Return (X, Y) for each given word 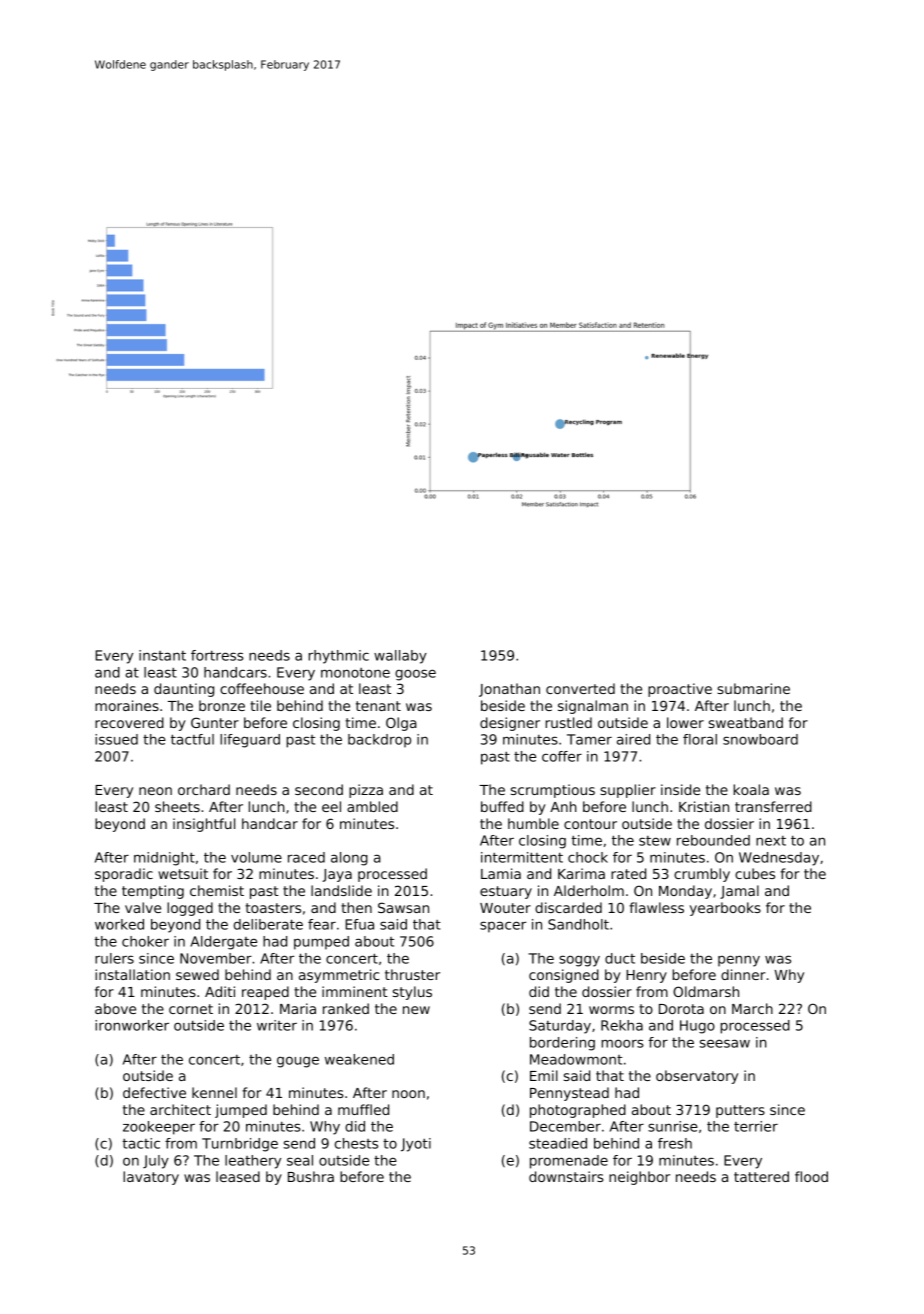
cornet (191, 1009)
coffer (562, 756)
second (319, 789)
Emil (544, 1075)
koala (751, 789)
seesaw (725, 1043)
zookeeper (159, 1128)
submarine (753, 688)
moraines (127, 705)
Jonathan (509, 690)
